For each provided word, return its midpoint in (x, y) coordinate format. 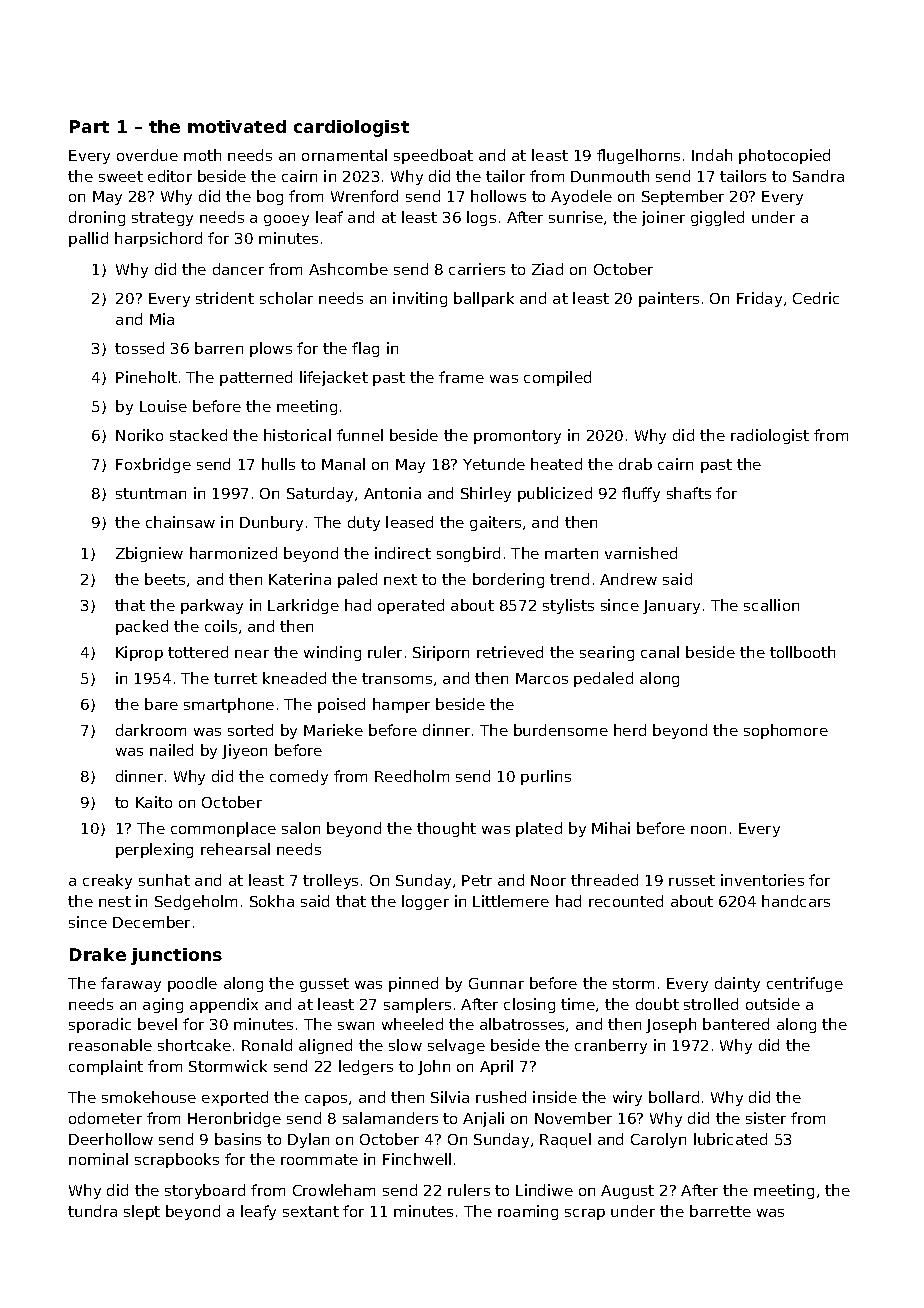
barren (219, 348)
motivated (237, 126)
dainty (737, 984)
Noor (548, 880)
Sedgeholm (196, 902)
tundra (92, 1211)
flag (365, 349)
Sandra (818, 176)
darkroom (151, 730)
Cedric (816, 298)
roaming (528, 1212)
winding (332, 653)
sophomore (786, 731)
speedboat (433, 156)
